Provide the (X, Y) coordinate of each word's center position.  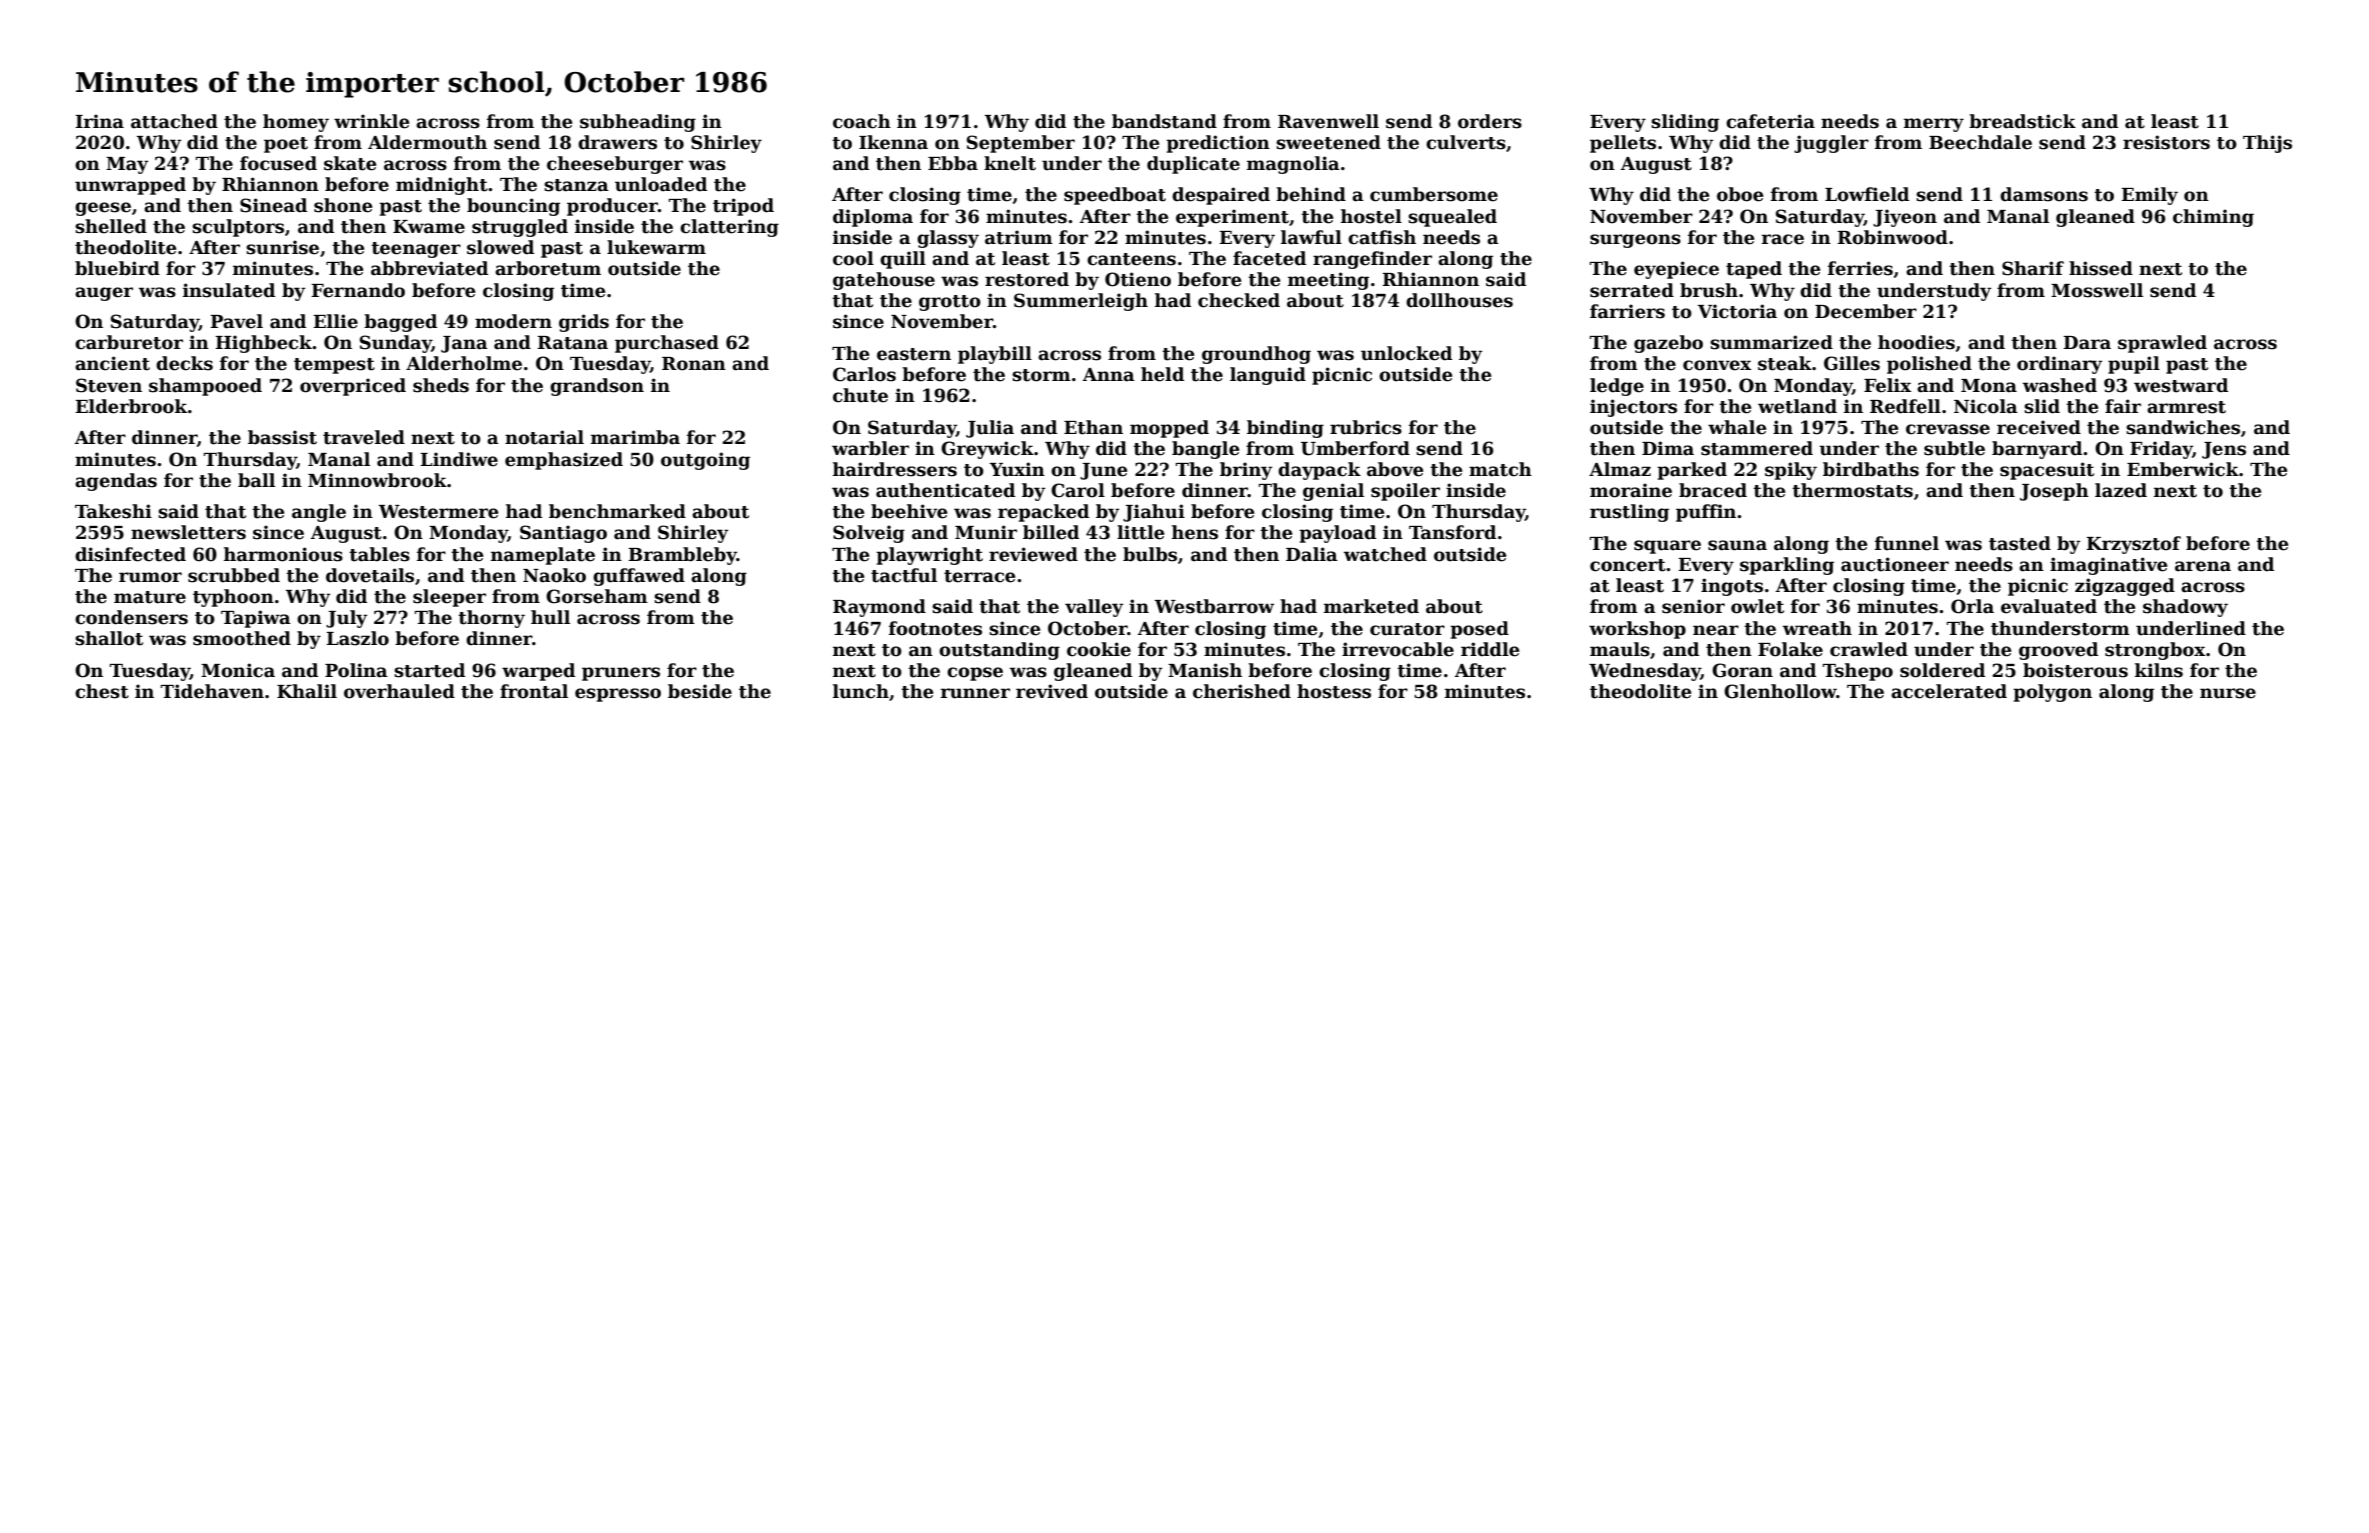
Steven (109, 385)
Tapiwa (256, 619)
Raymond (879, 608)
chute (860, 395)
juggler (1831, 144)
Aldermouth (427, 142)
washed (2060, 385)
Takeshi (113, 511)
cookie (1099, 649)
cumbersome (1434, 194)
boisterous (2075, 670)
